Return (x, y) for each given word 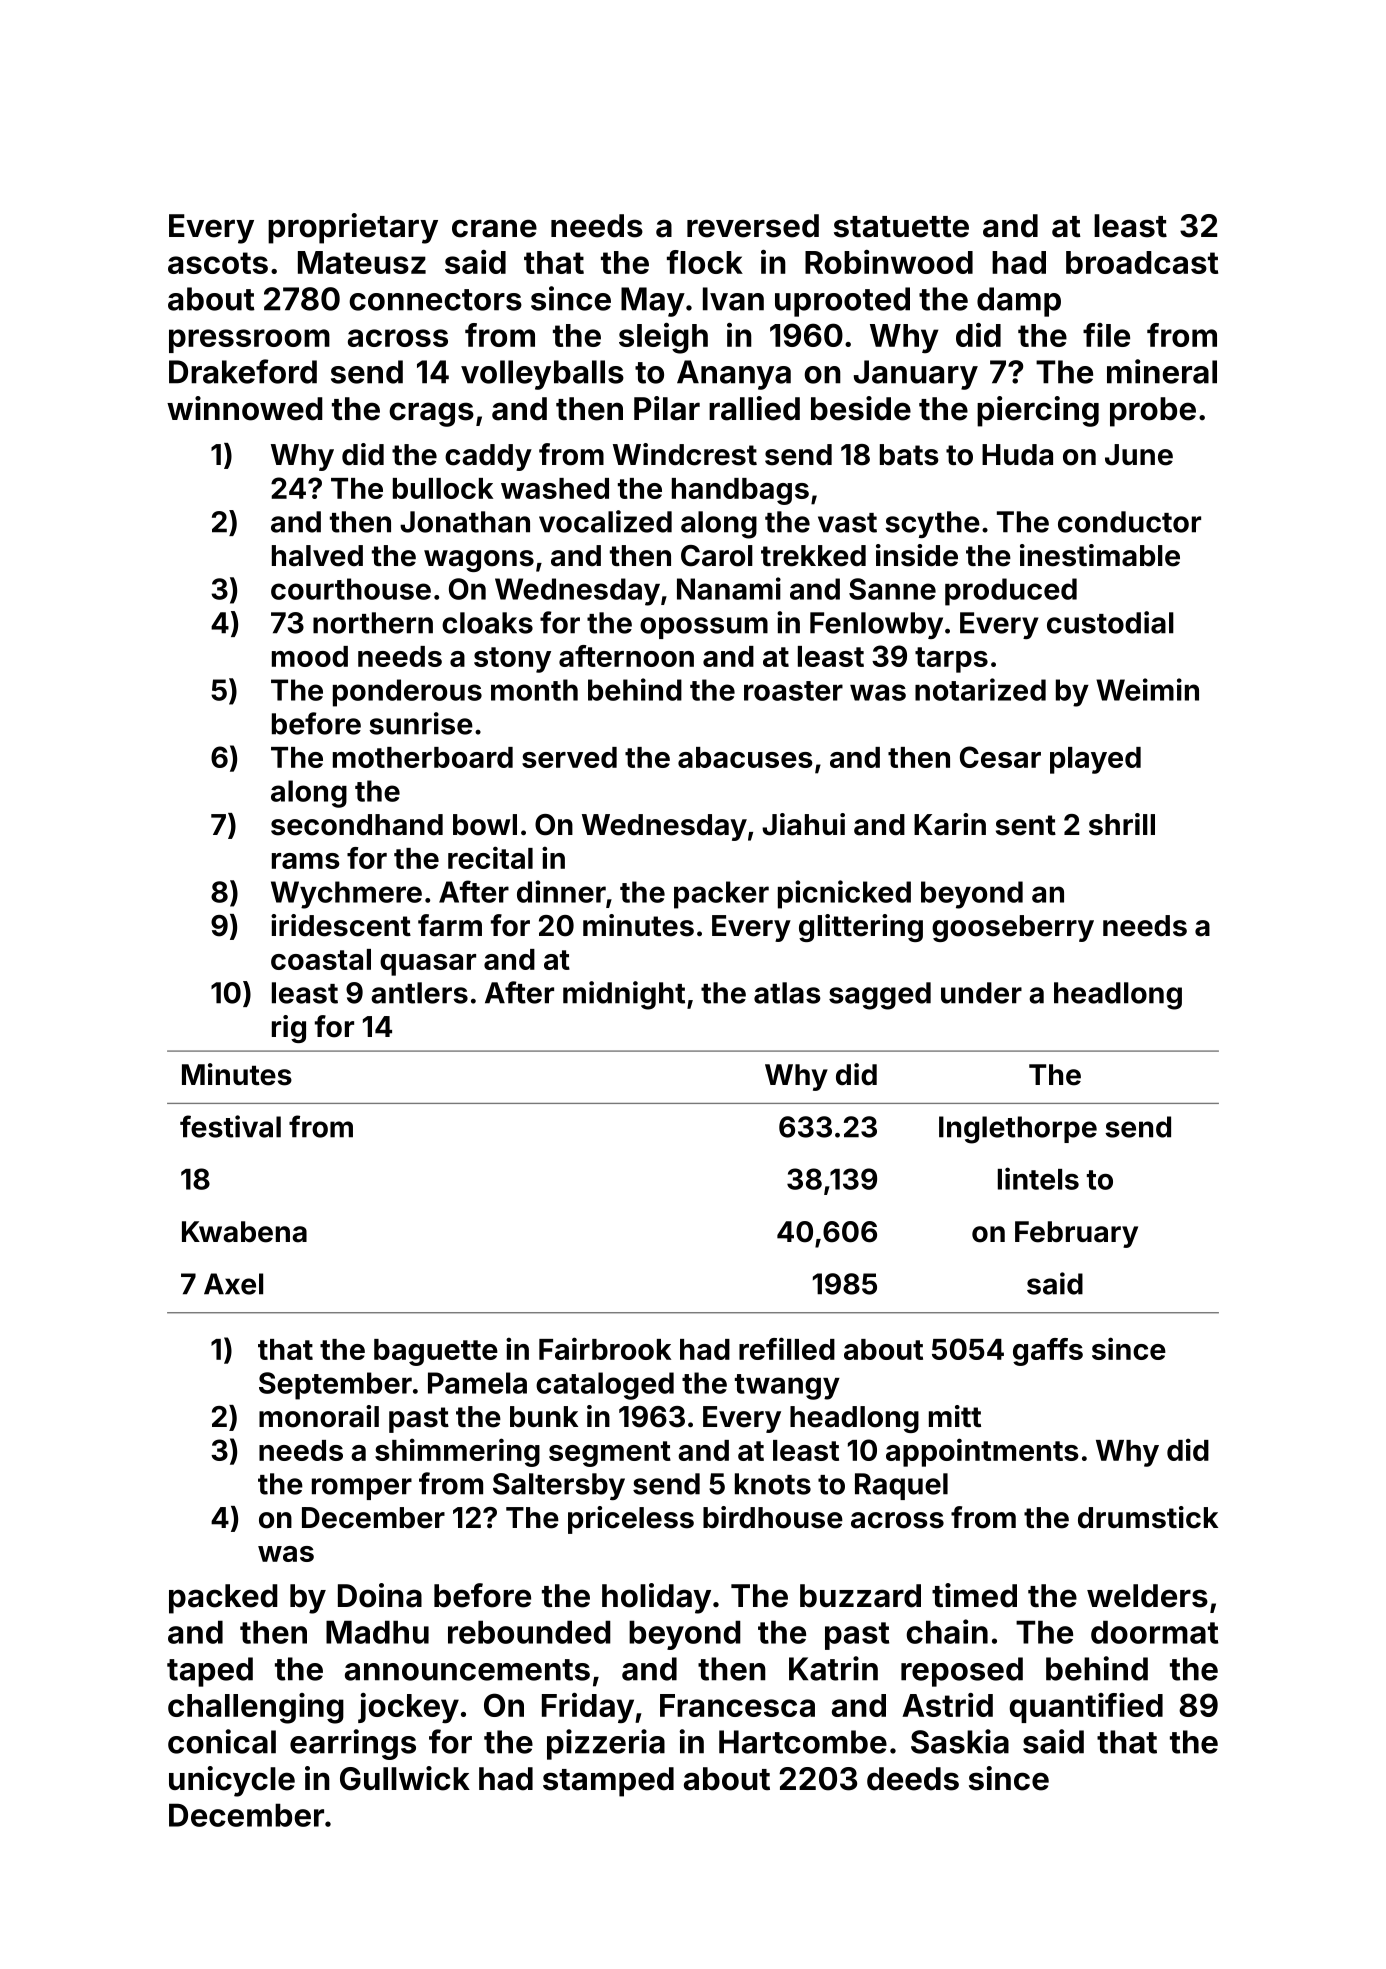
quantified (1086, 1708)
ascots (218, 263)
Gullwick (405, 1778)
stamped (608, 1782)
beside (861, 408)
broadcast (1142, 262)
